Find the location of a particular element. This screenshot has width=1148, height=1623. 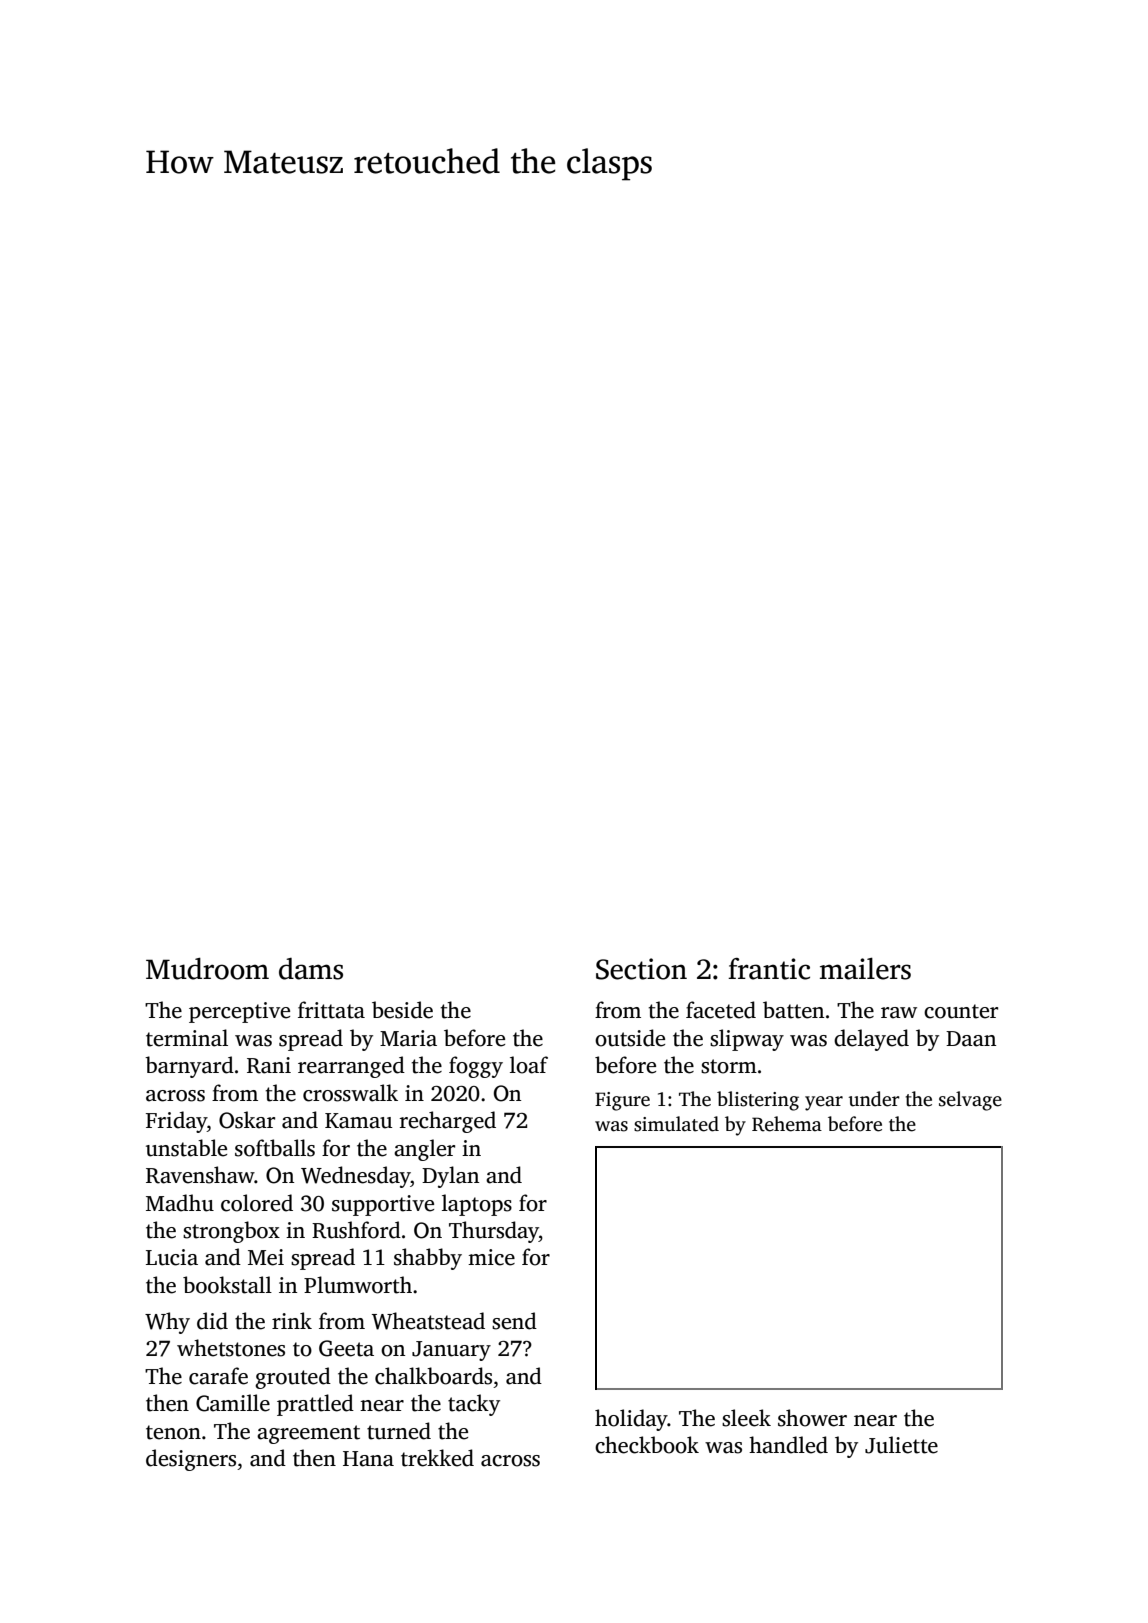

checkbook is located at coordinates (647, 1445).
